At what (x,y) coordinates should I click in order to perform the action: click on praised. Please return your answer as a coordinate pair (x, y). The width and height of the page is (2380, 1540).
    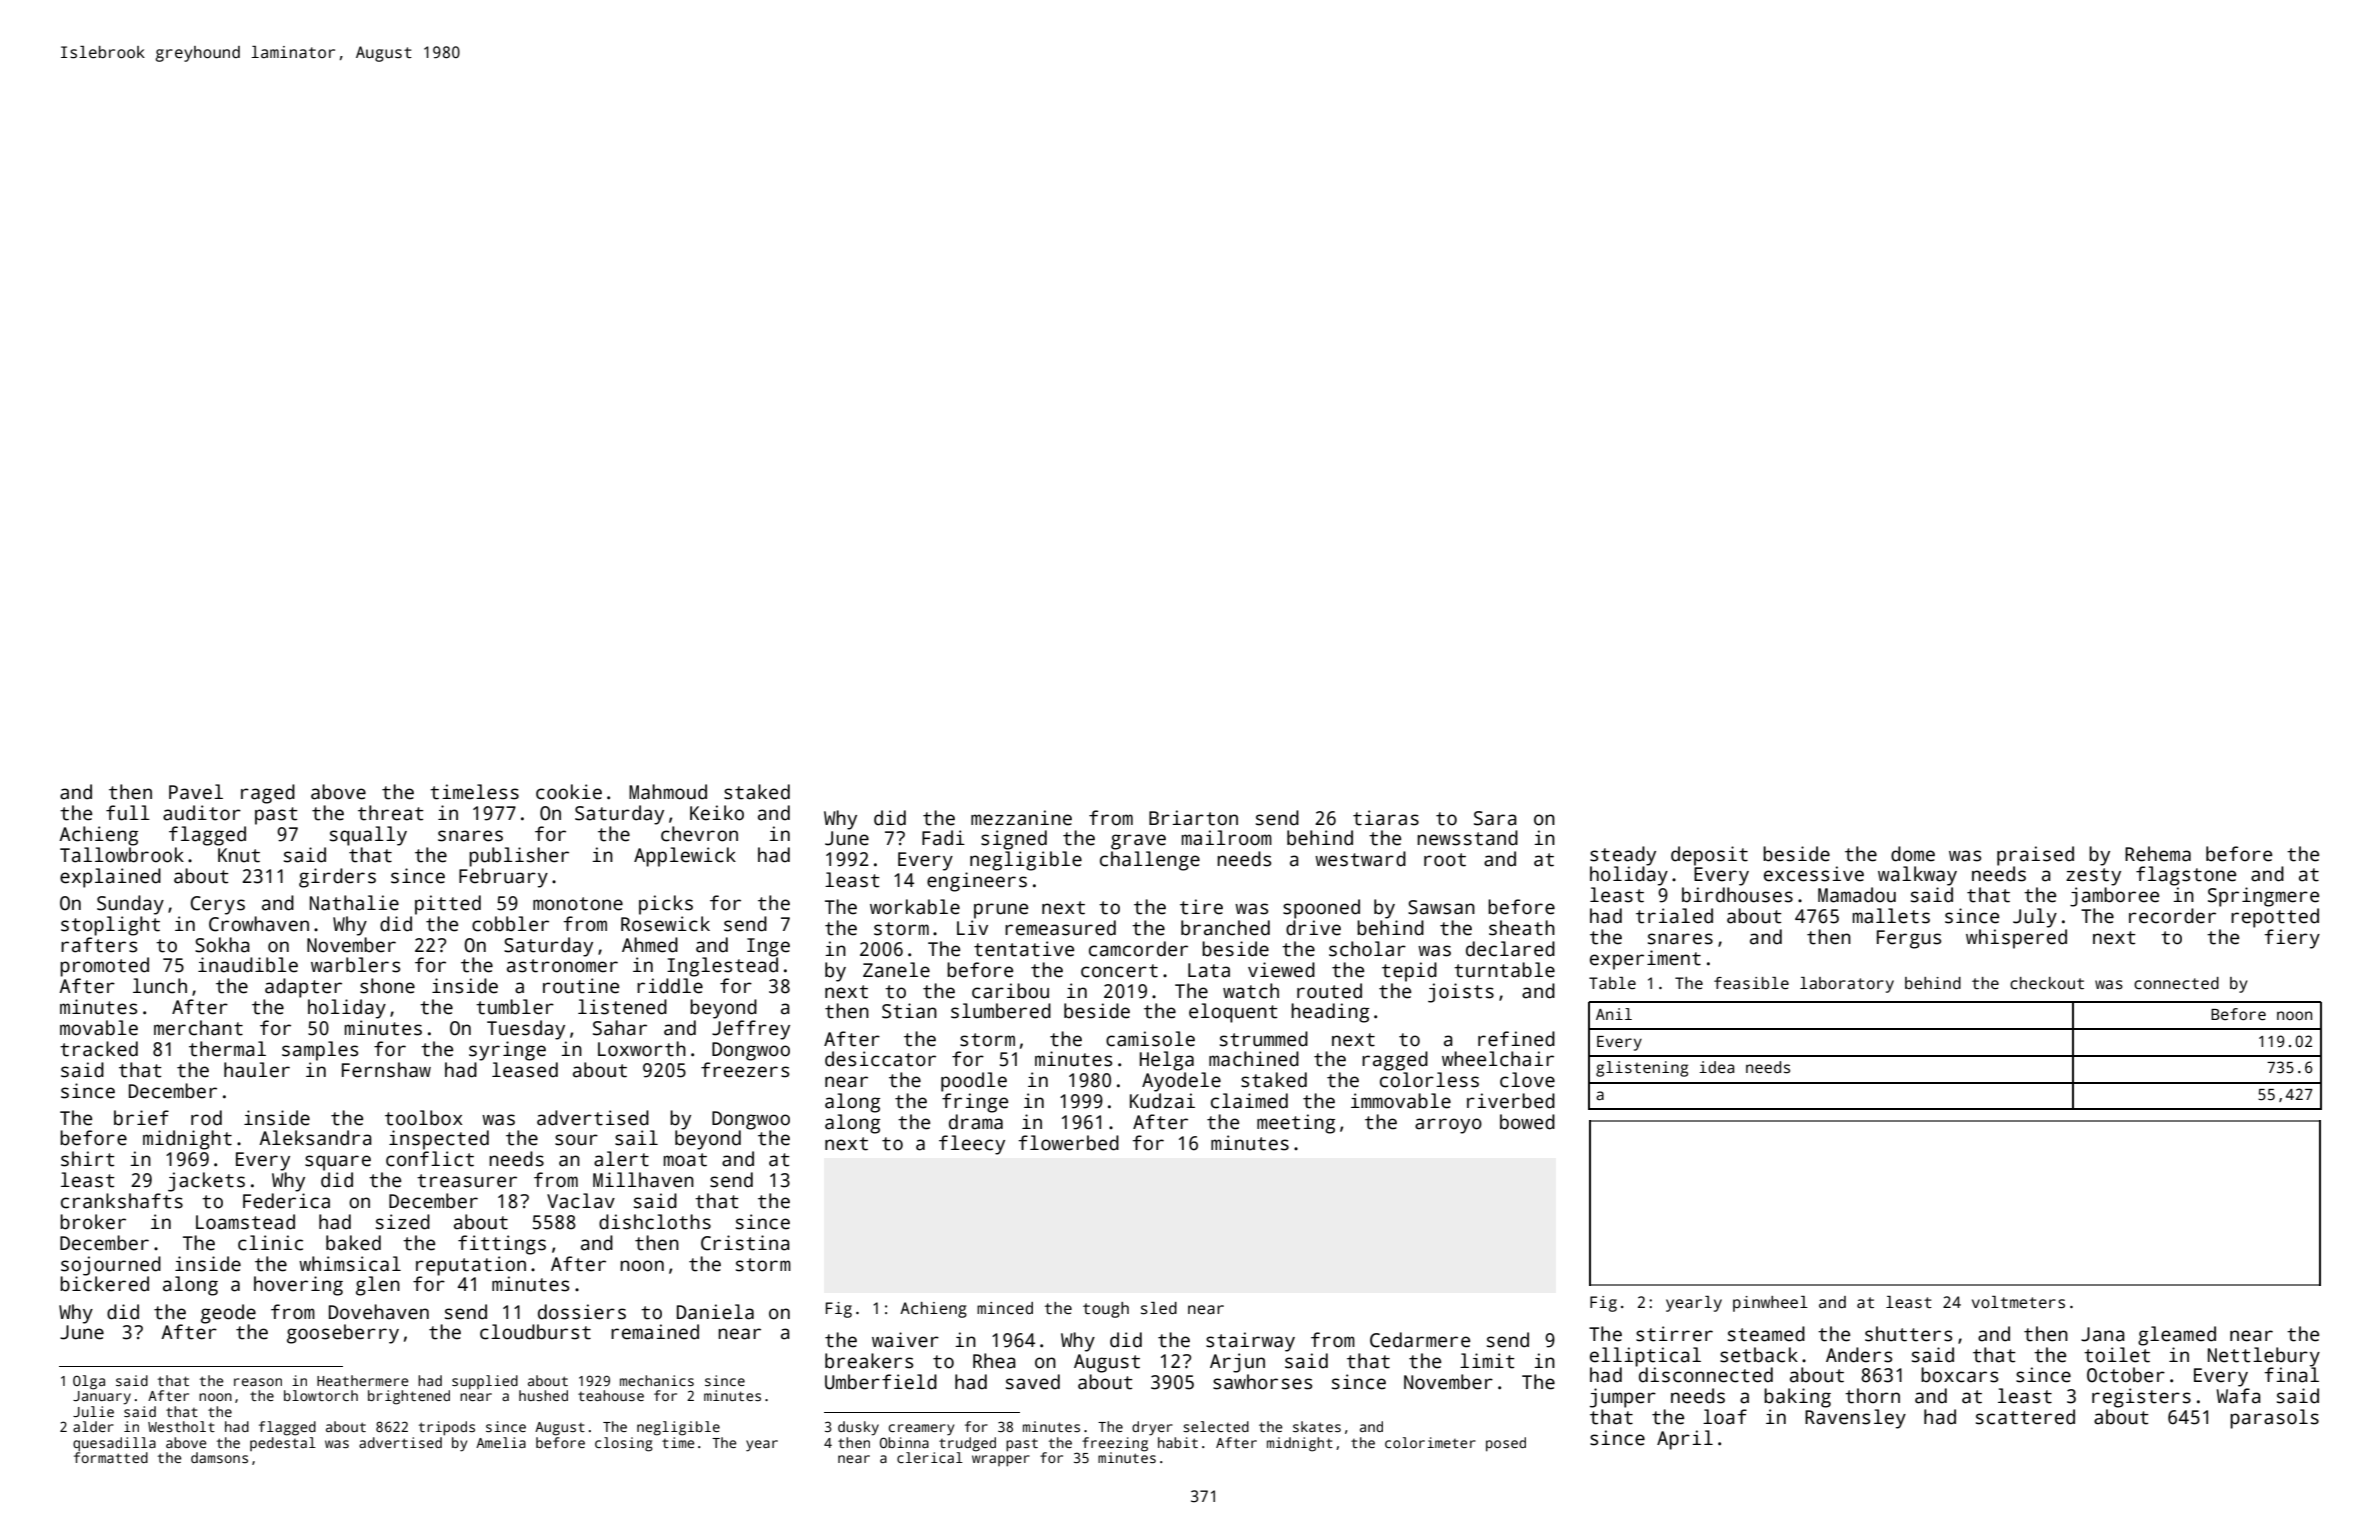
    Looking at the image, I should click on (2035, 856).
